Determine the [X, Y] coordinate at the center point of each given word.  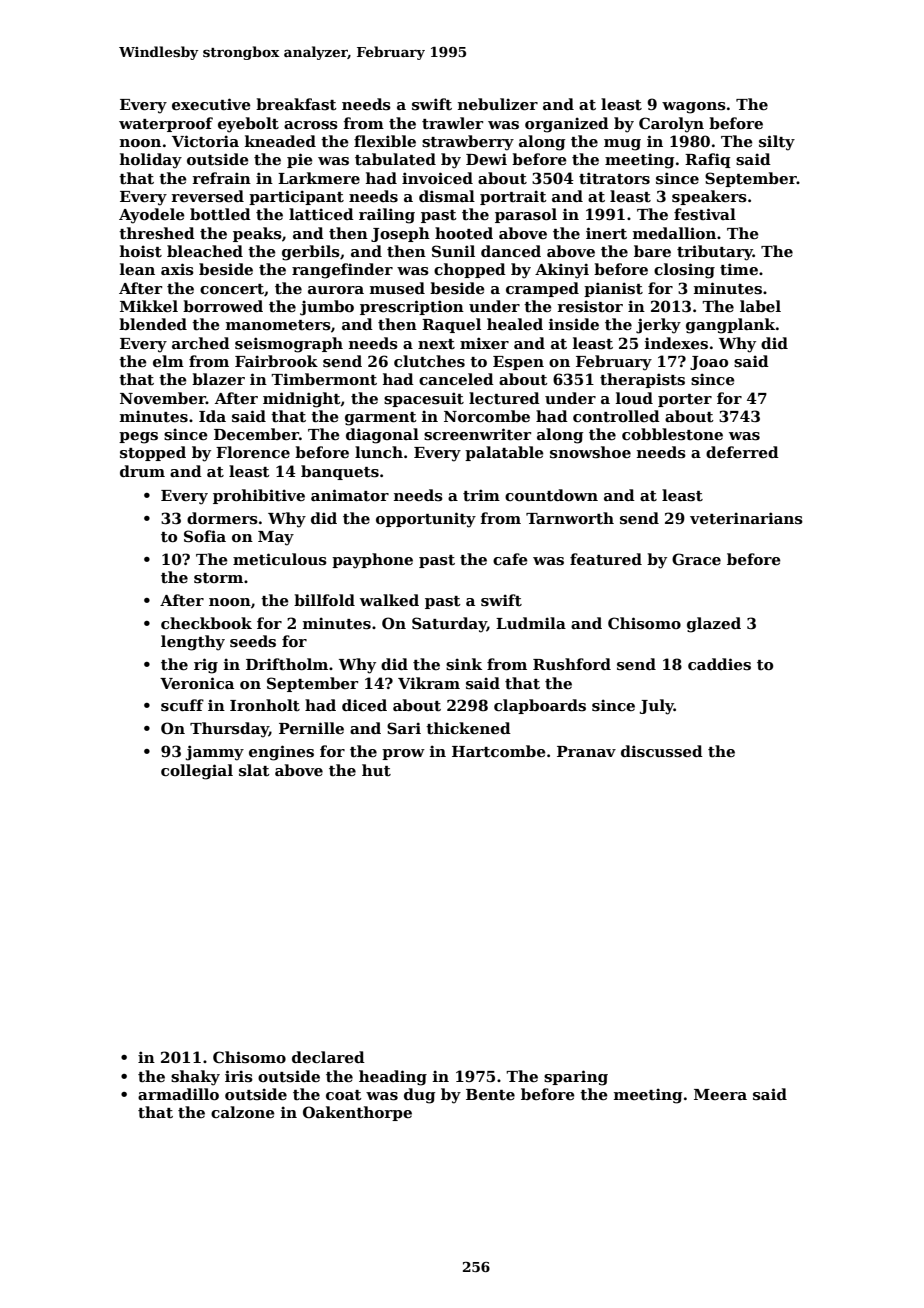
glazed [714, 625]
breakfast [296, 104]
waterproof [166, 124]
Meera [720, 1094]
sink [464, 664]
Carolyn [671, 125]
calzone [243, 1112]
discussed [662, 751]
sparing [576, 1078]
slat [254, 770]
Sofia [205, 536]
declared [328, 1057]
